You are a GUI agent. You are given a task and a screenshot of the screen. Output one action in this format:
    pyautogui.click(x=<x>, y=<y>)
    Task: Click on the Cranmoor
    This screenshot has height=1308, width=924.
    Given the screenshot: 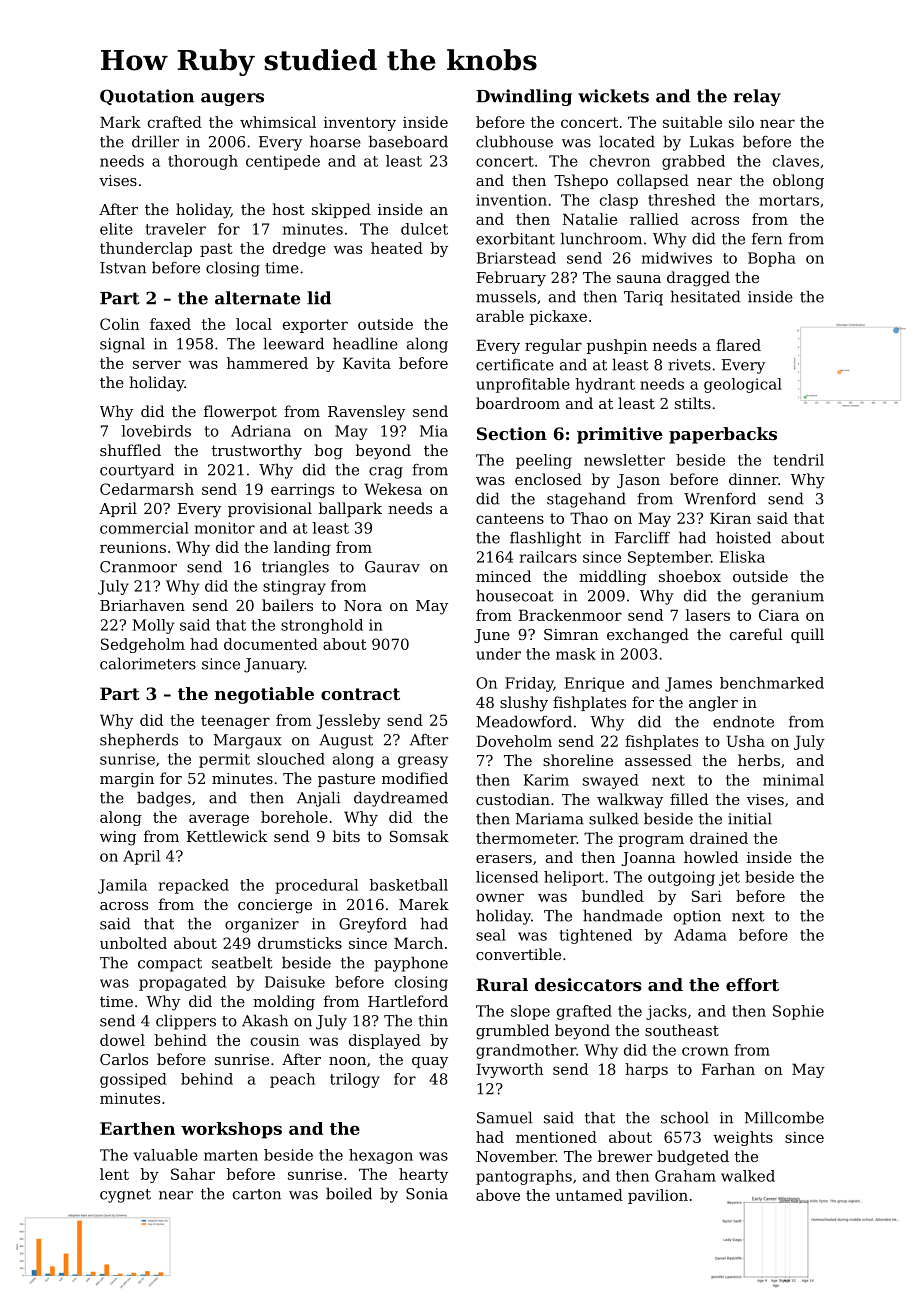 What is the action you would take?
    pyautogui.click(x=138, y=567)
